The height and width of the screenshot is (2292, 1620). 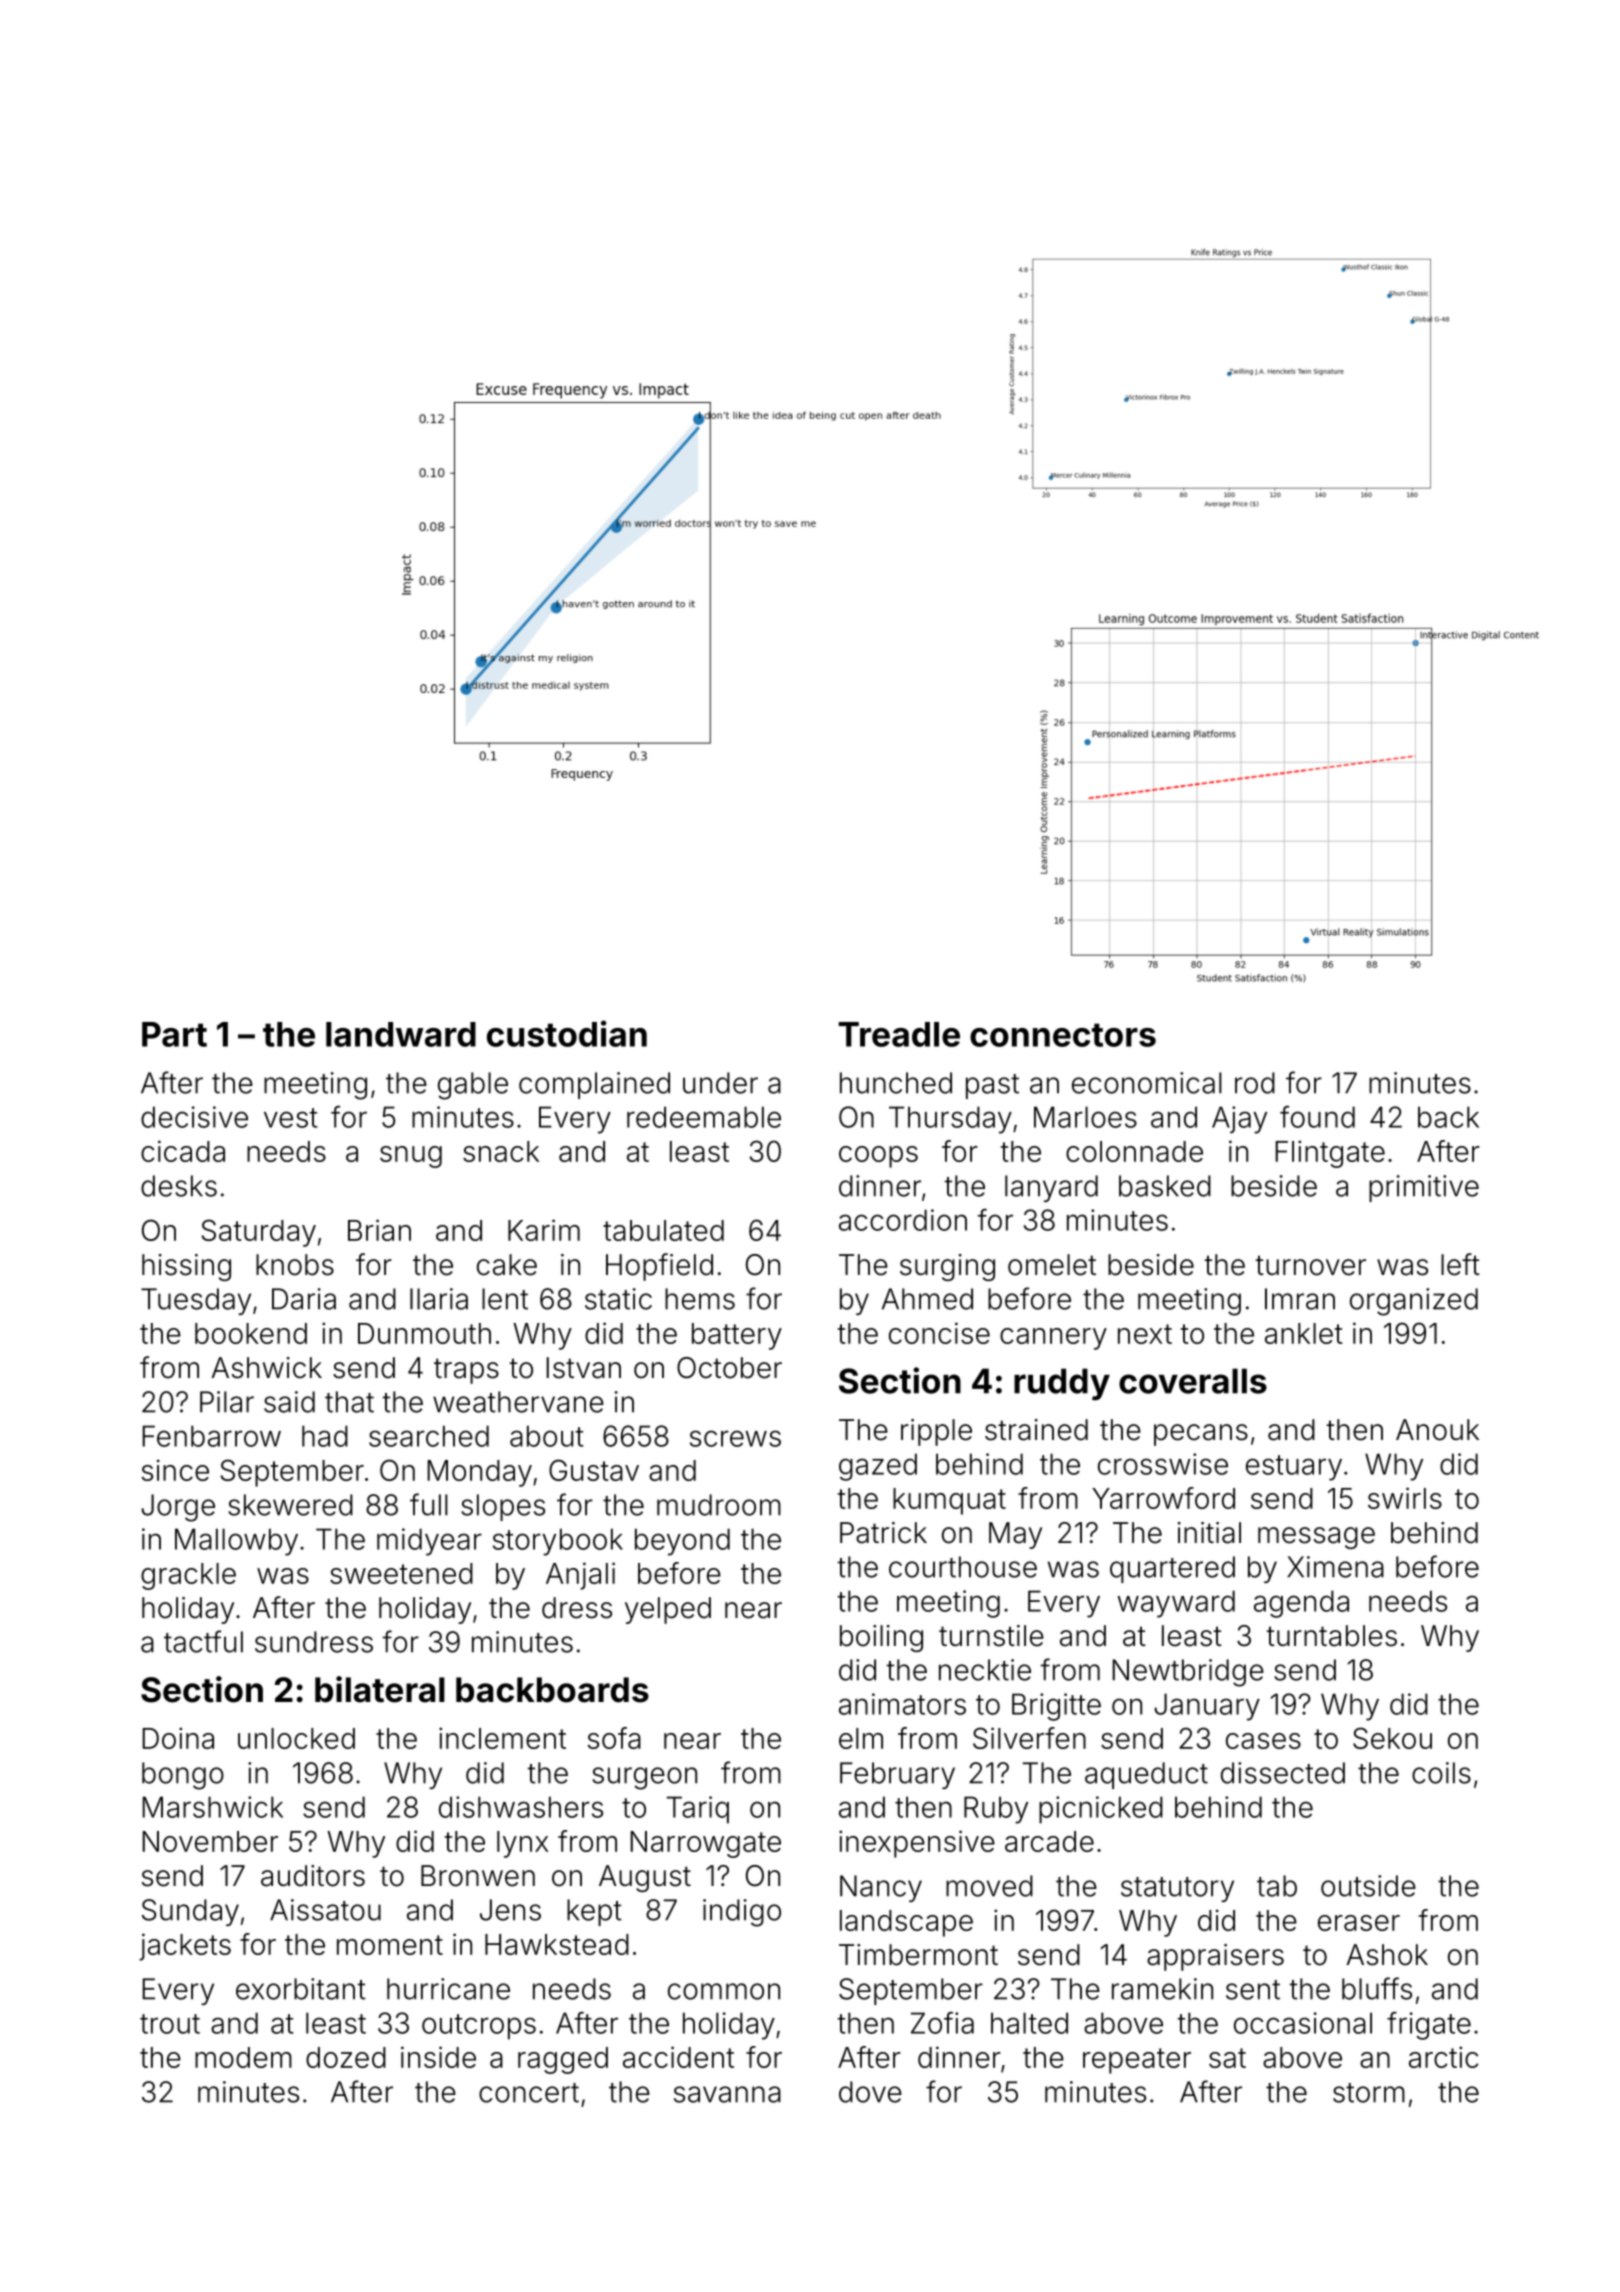 What do you see at coordinates (1188, 1673) in the screenshot?
I see `Newtbridge` at bounding box center [1188, 1673].
